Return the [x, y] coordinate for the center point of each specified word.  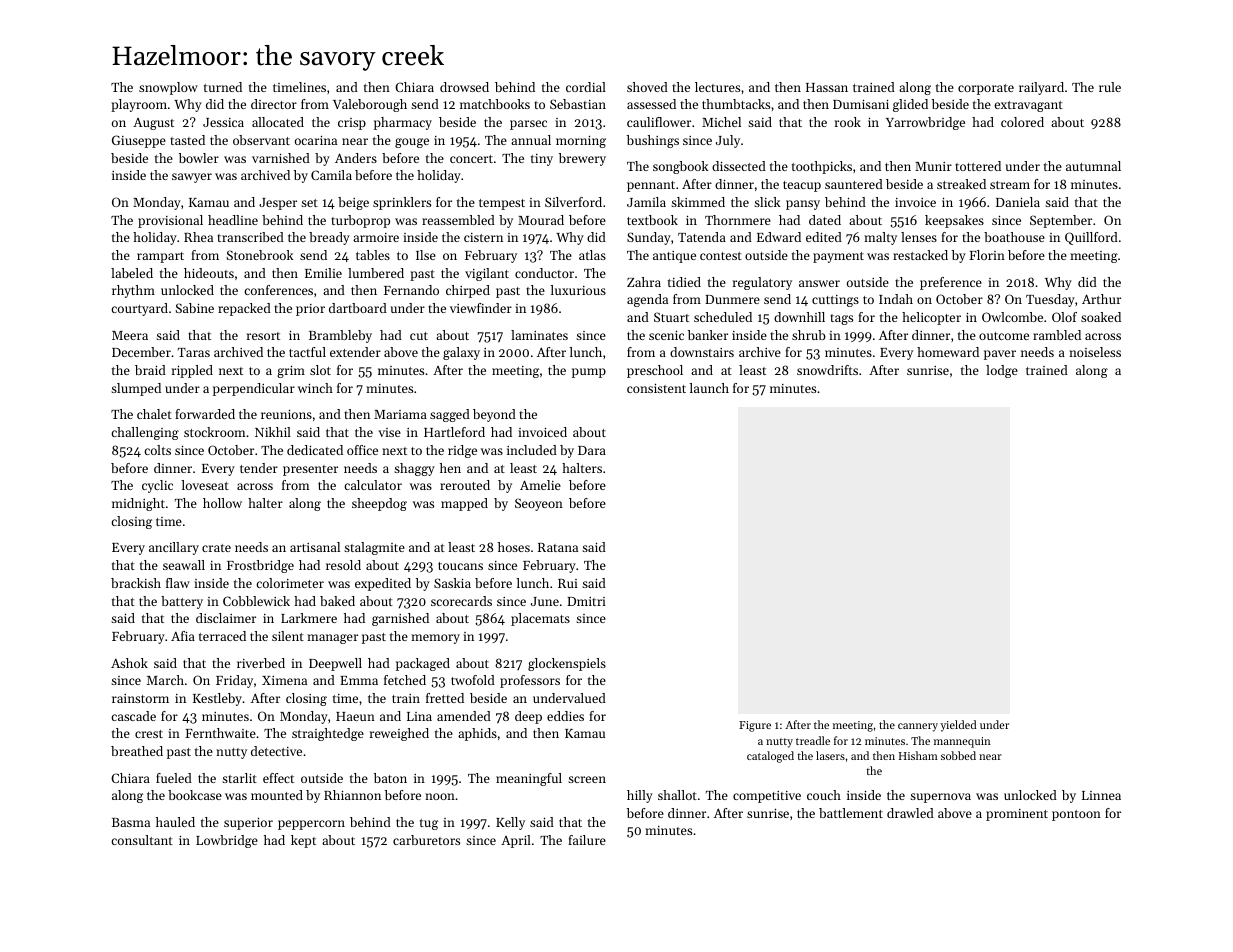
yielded [958, 726]
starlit [239, 778]
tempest [502, 204]
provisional [170, 221]
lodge [1002, 371]
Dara [592, 450]
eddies [565, 716]
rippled [192, 371]
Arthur [1101, 299]
